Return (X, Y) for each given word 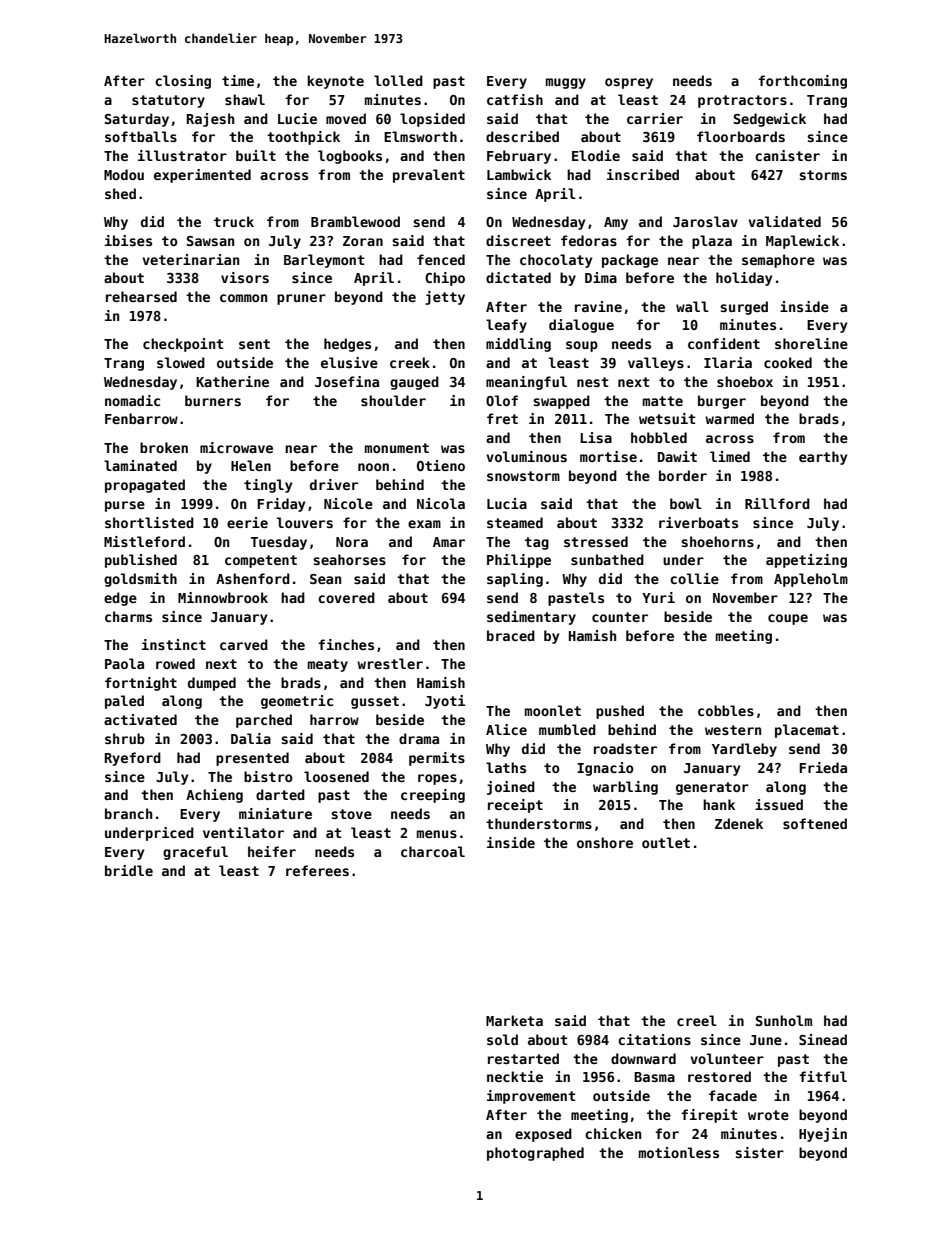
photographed (535, 1154)
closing (183, 82)
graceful (195, 853)
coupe (788, 619)
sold (502, 1039)
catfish (515, 99)
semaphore (778, 261)
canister (787, 155)
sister (759, 1152)
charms (128, 616)
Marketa (514, 1020)
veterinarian (190, 259)
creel (697, 1020)
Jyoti (445, 702)
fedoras (589, 240)
